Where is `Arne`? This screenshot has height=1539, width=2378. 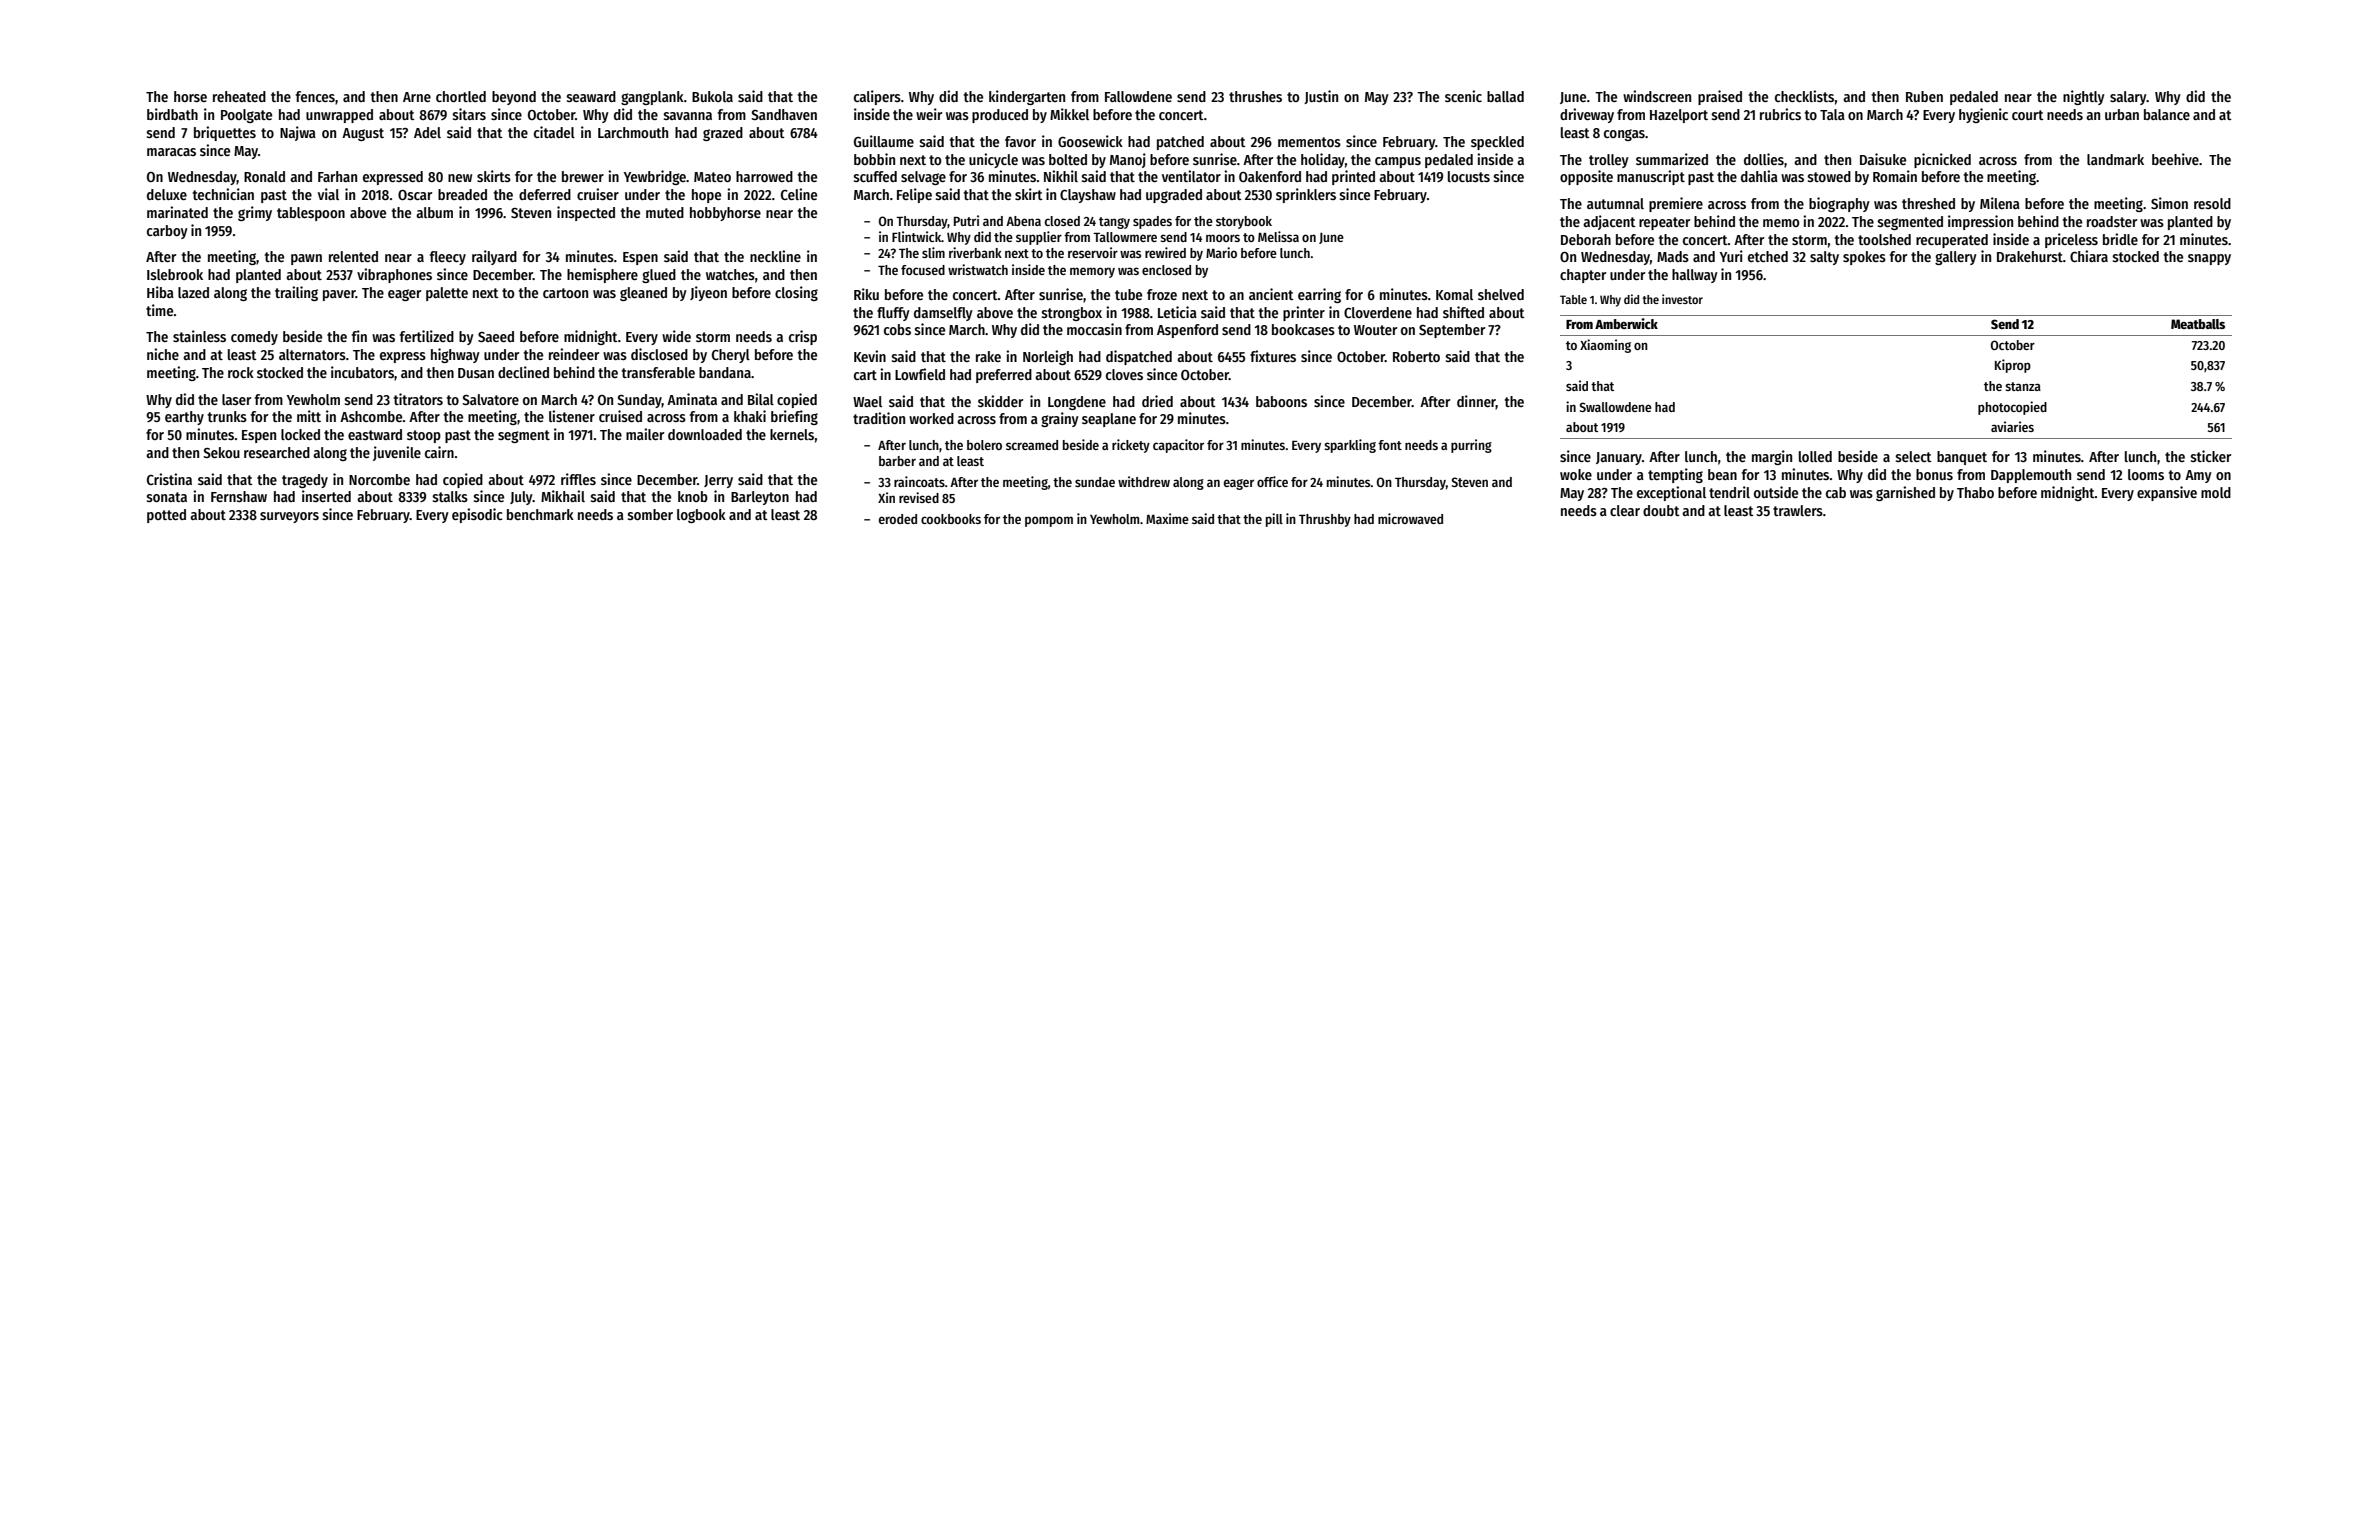
Arne is located at coordinates (417, 97).
